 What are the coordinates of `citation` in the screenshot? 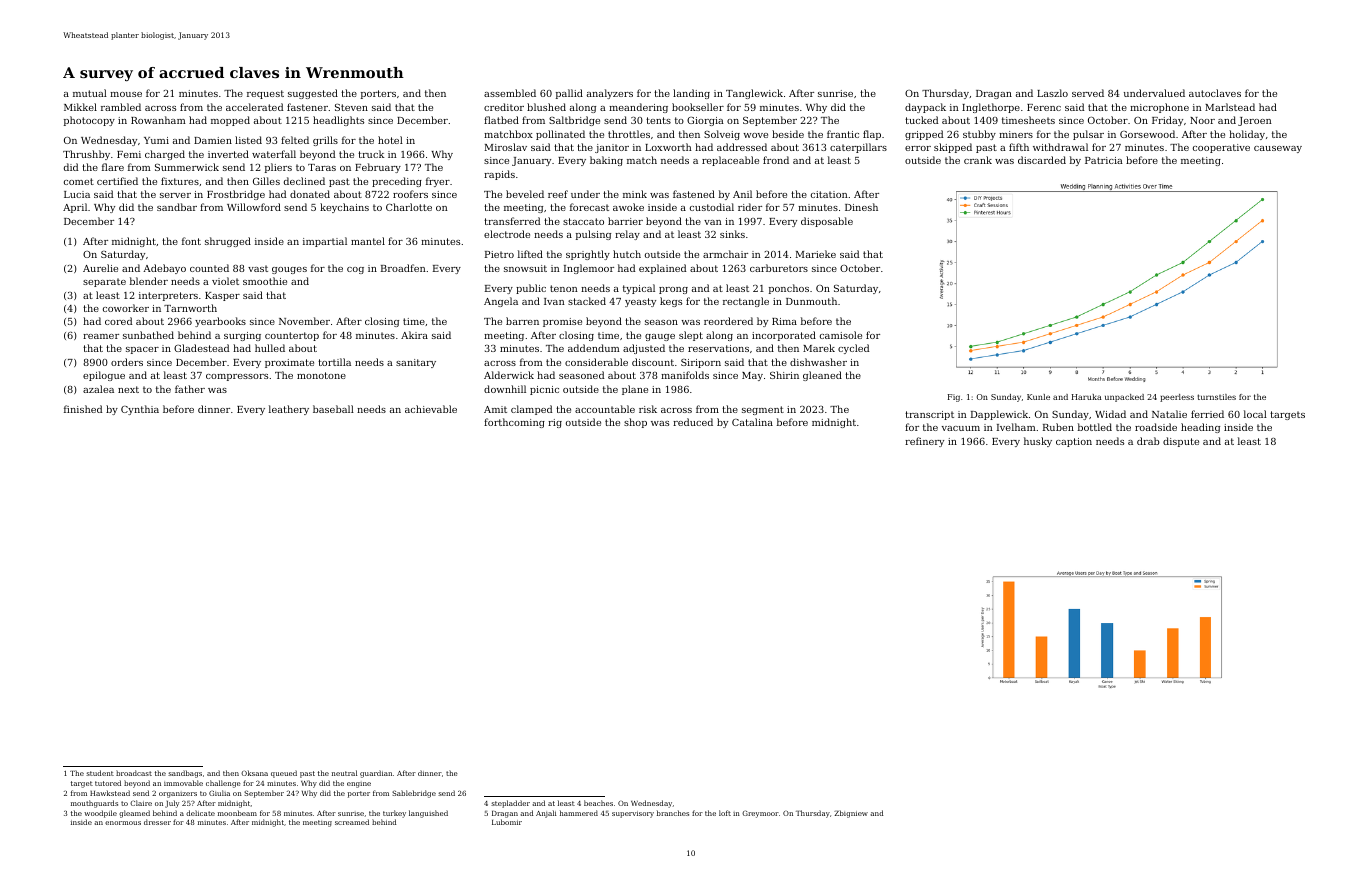 It's located at (829, 194).
